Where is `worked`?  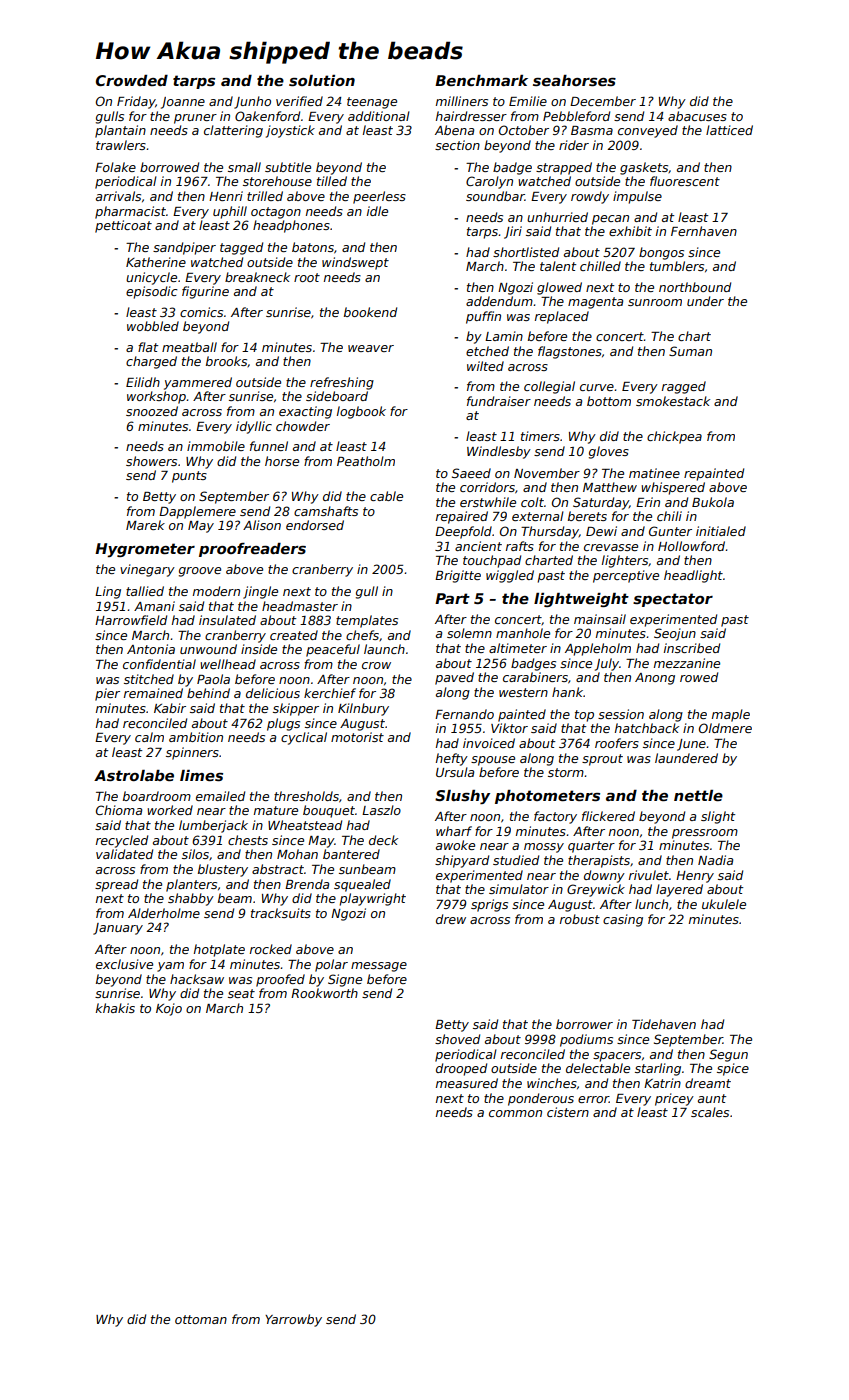 worked is located at coordinates (170, 810).
